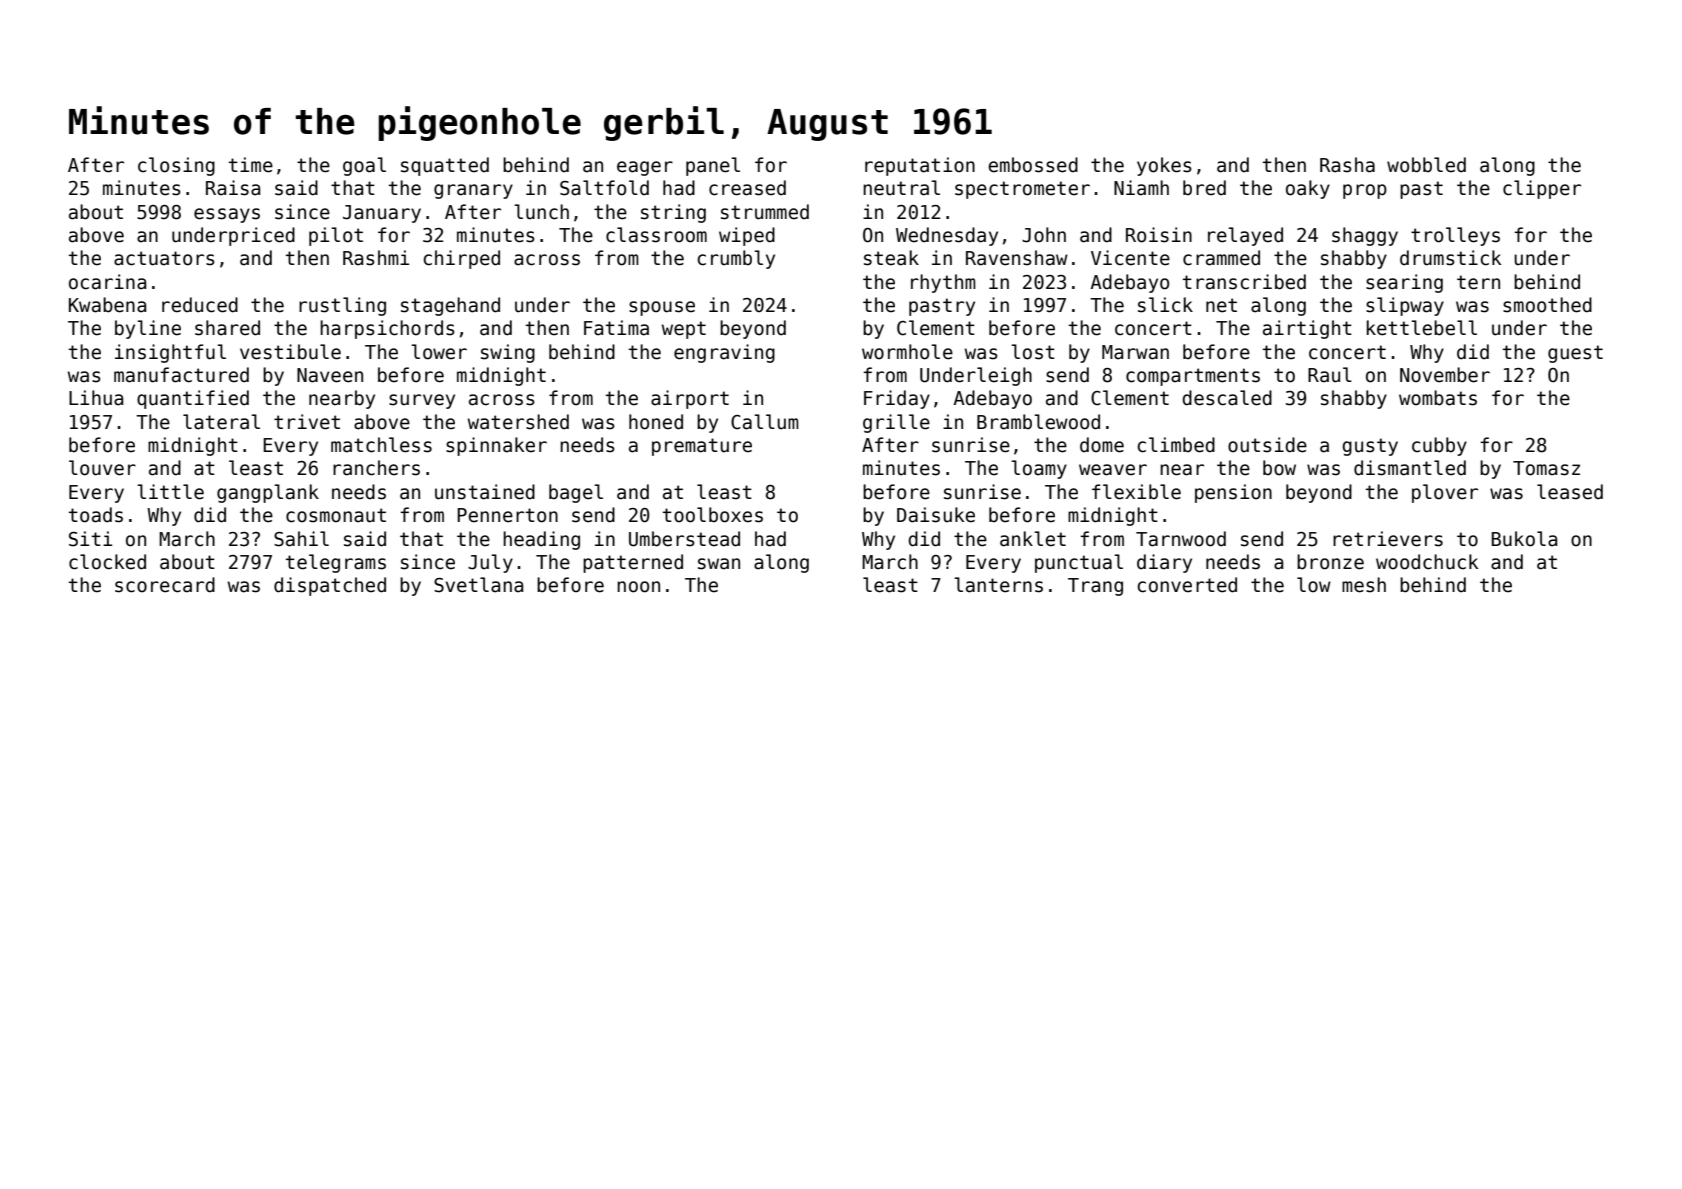 The width and height of the screenshot is (1682, 1189). Describe the element at coordinates (1426, 165) in the screenshot. I see `wobbled` at that location.
